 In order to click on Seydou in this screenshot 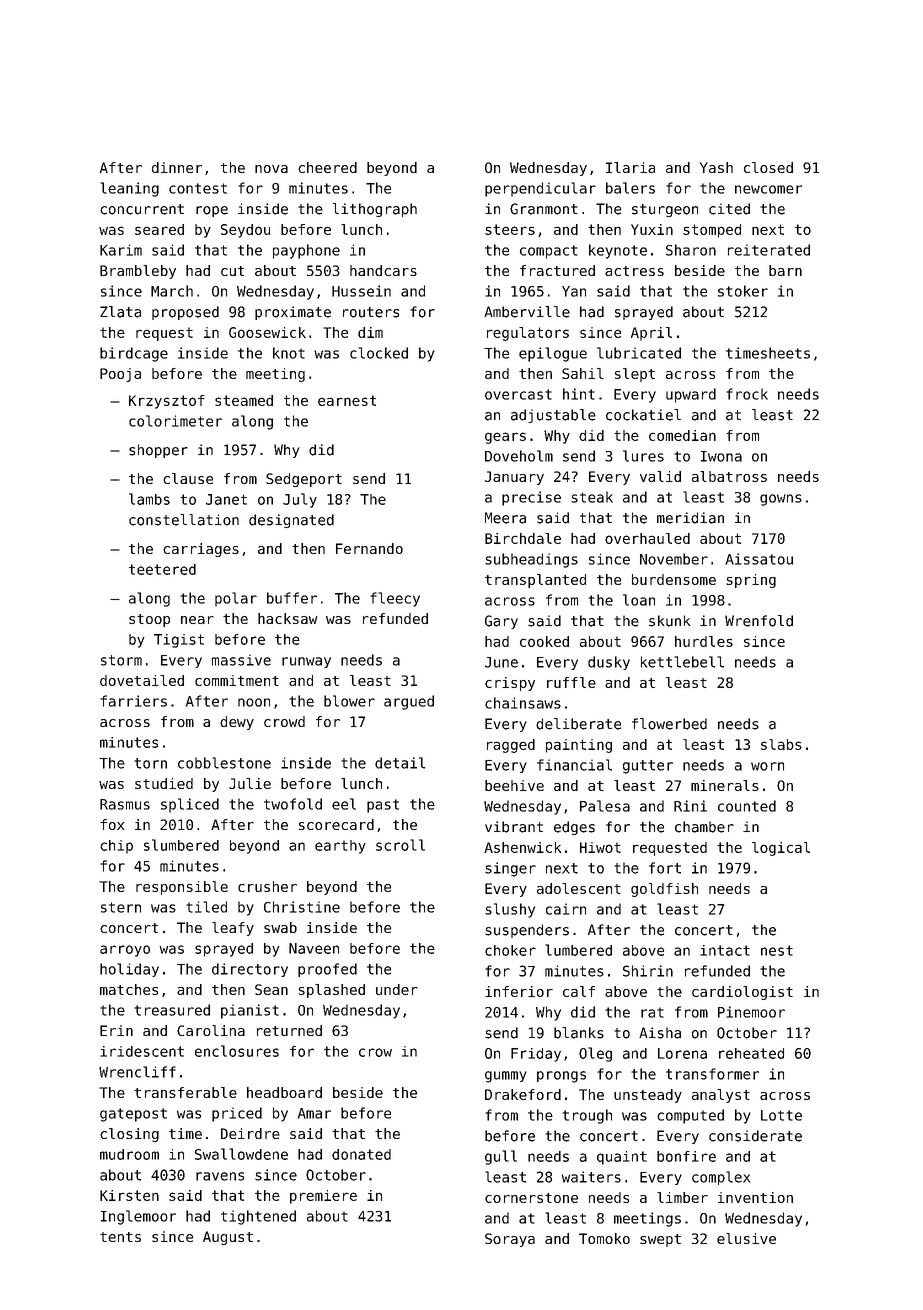, I will do `click(245, 231)`.
